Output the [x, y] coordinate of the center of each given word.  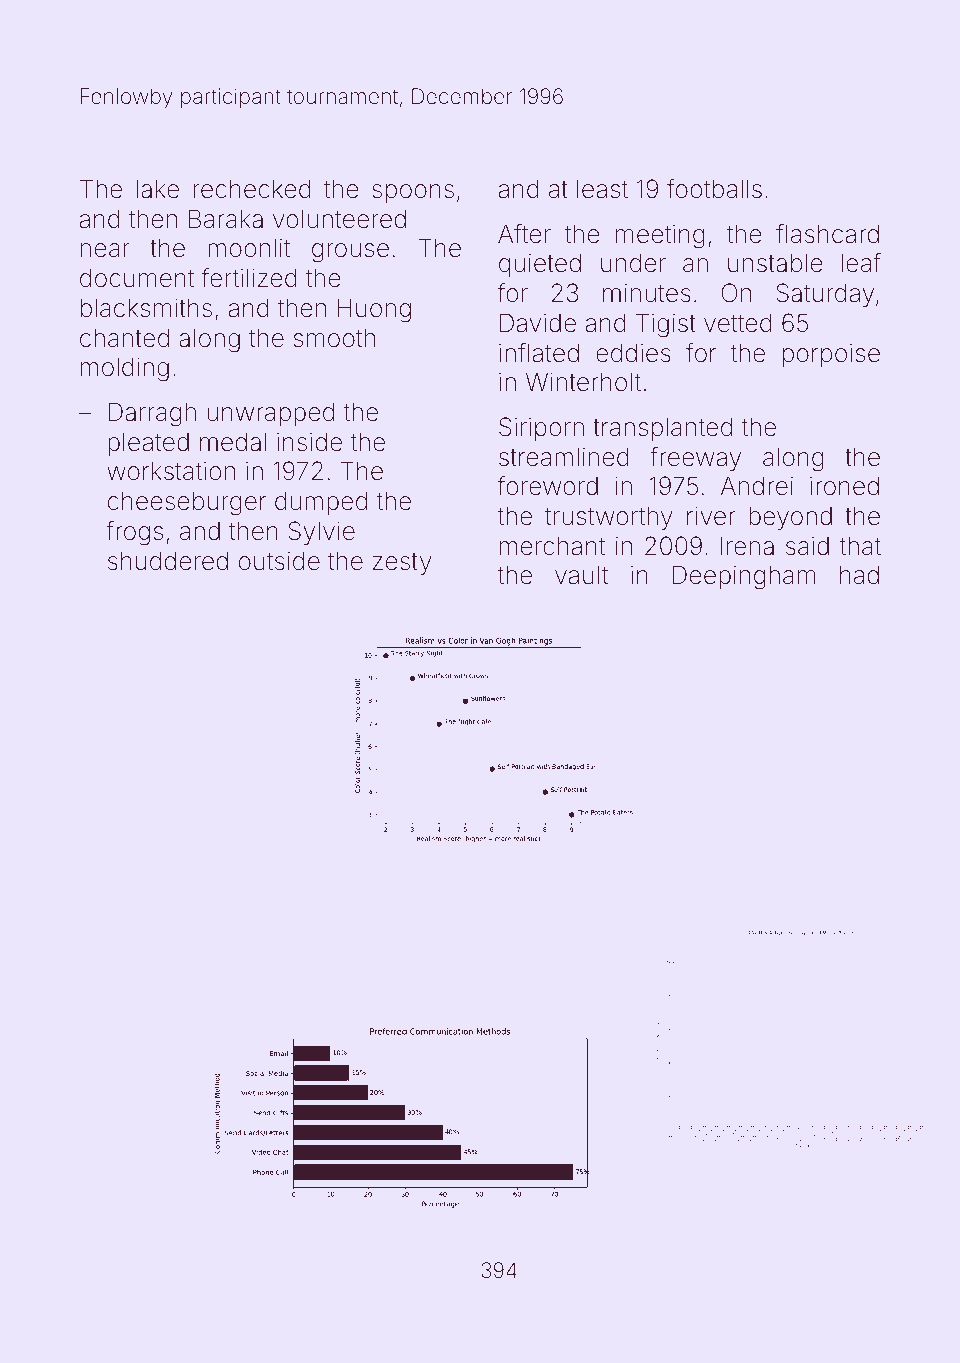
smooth [334, 338]
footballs [714, 189]
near [105, 250]
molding [125, 369]
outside [279, 561]
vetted [738, 323]
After [524, 234]
